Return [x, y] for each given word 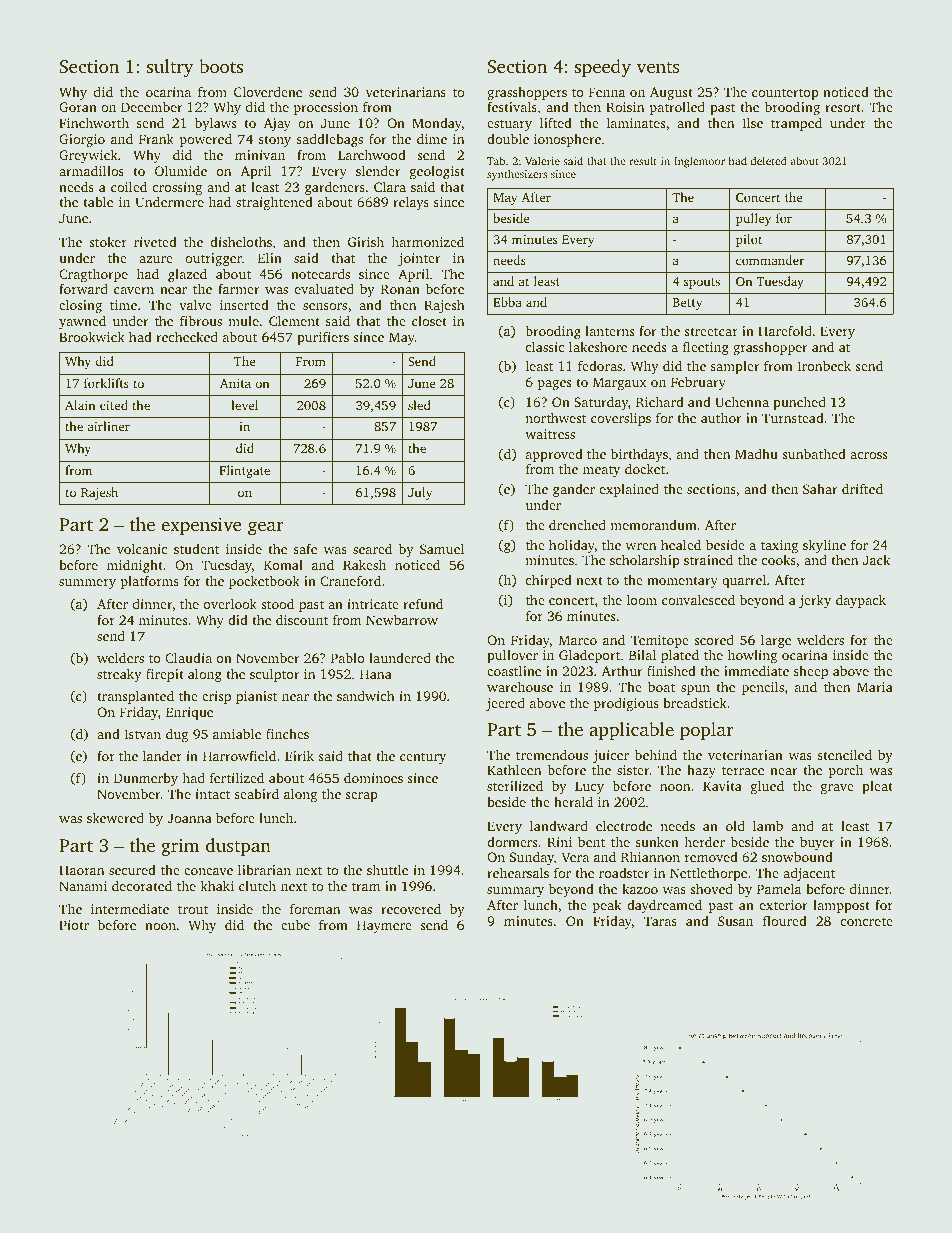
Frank [156, 138]
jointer [419, 259]
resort [843, 107]
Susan [735, 921]
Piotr [74, 925]
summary [515, 892]
